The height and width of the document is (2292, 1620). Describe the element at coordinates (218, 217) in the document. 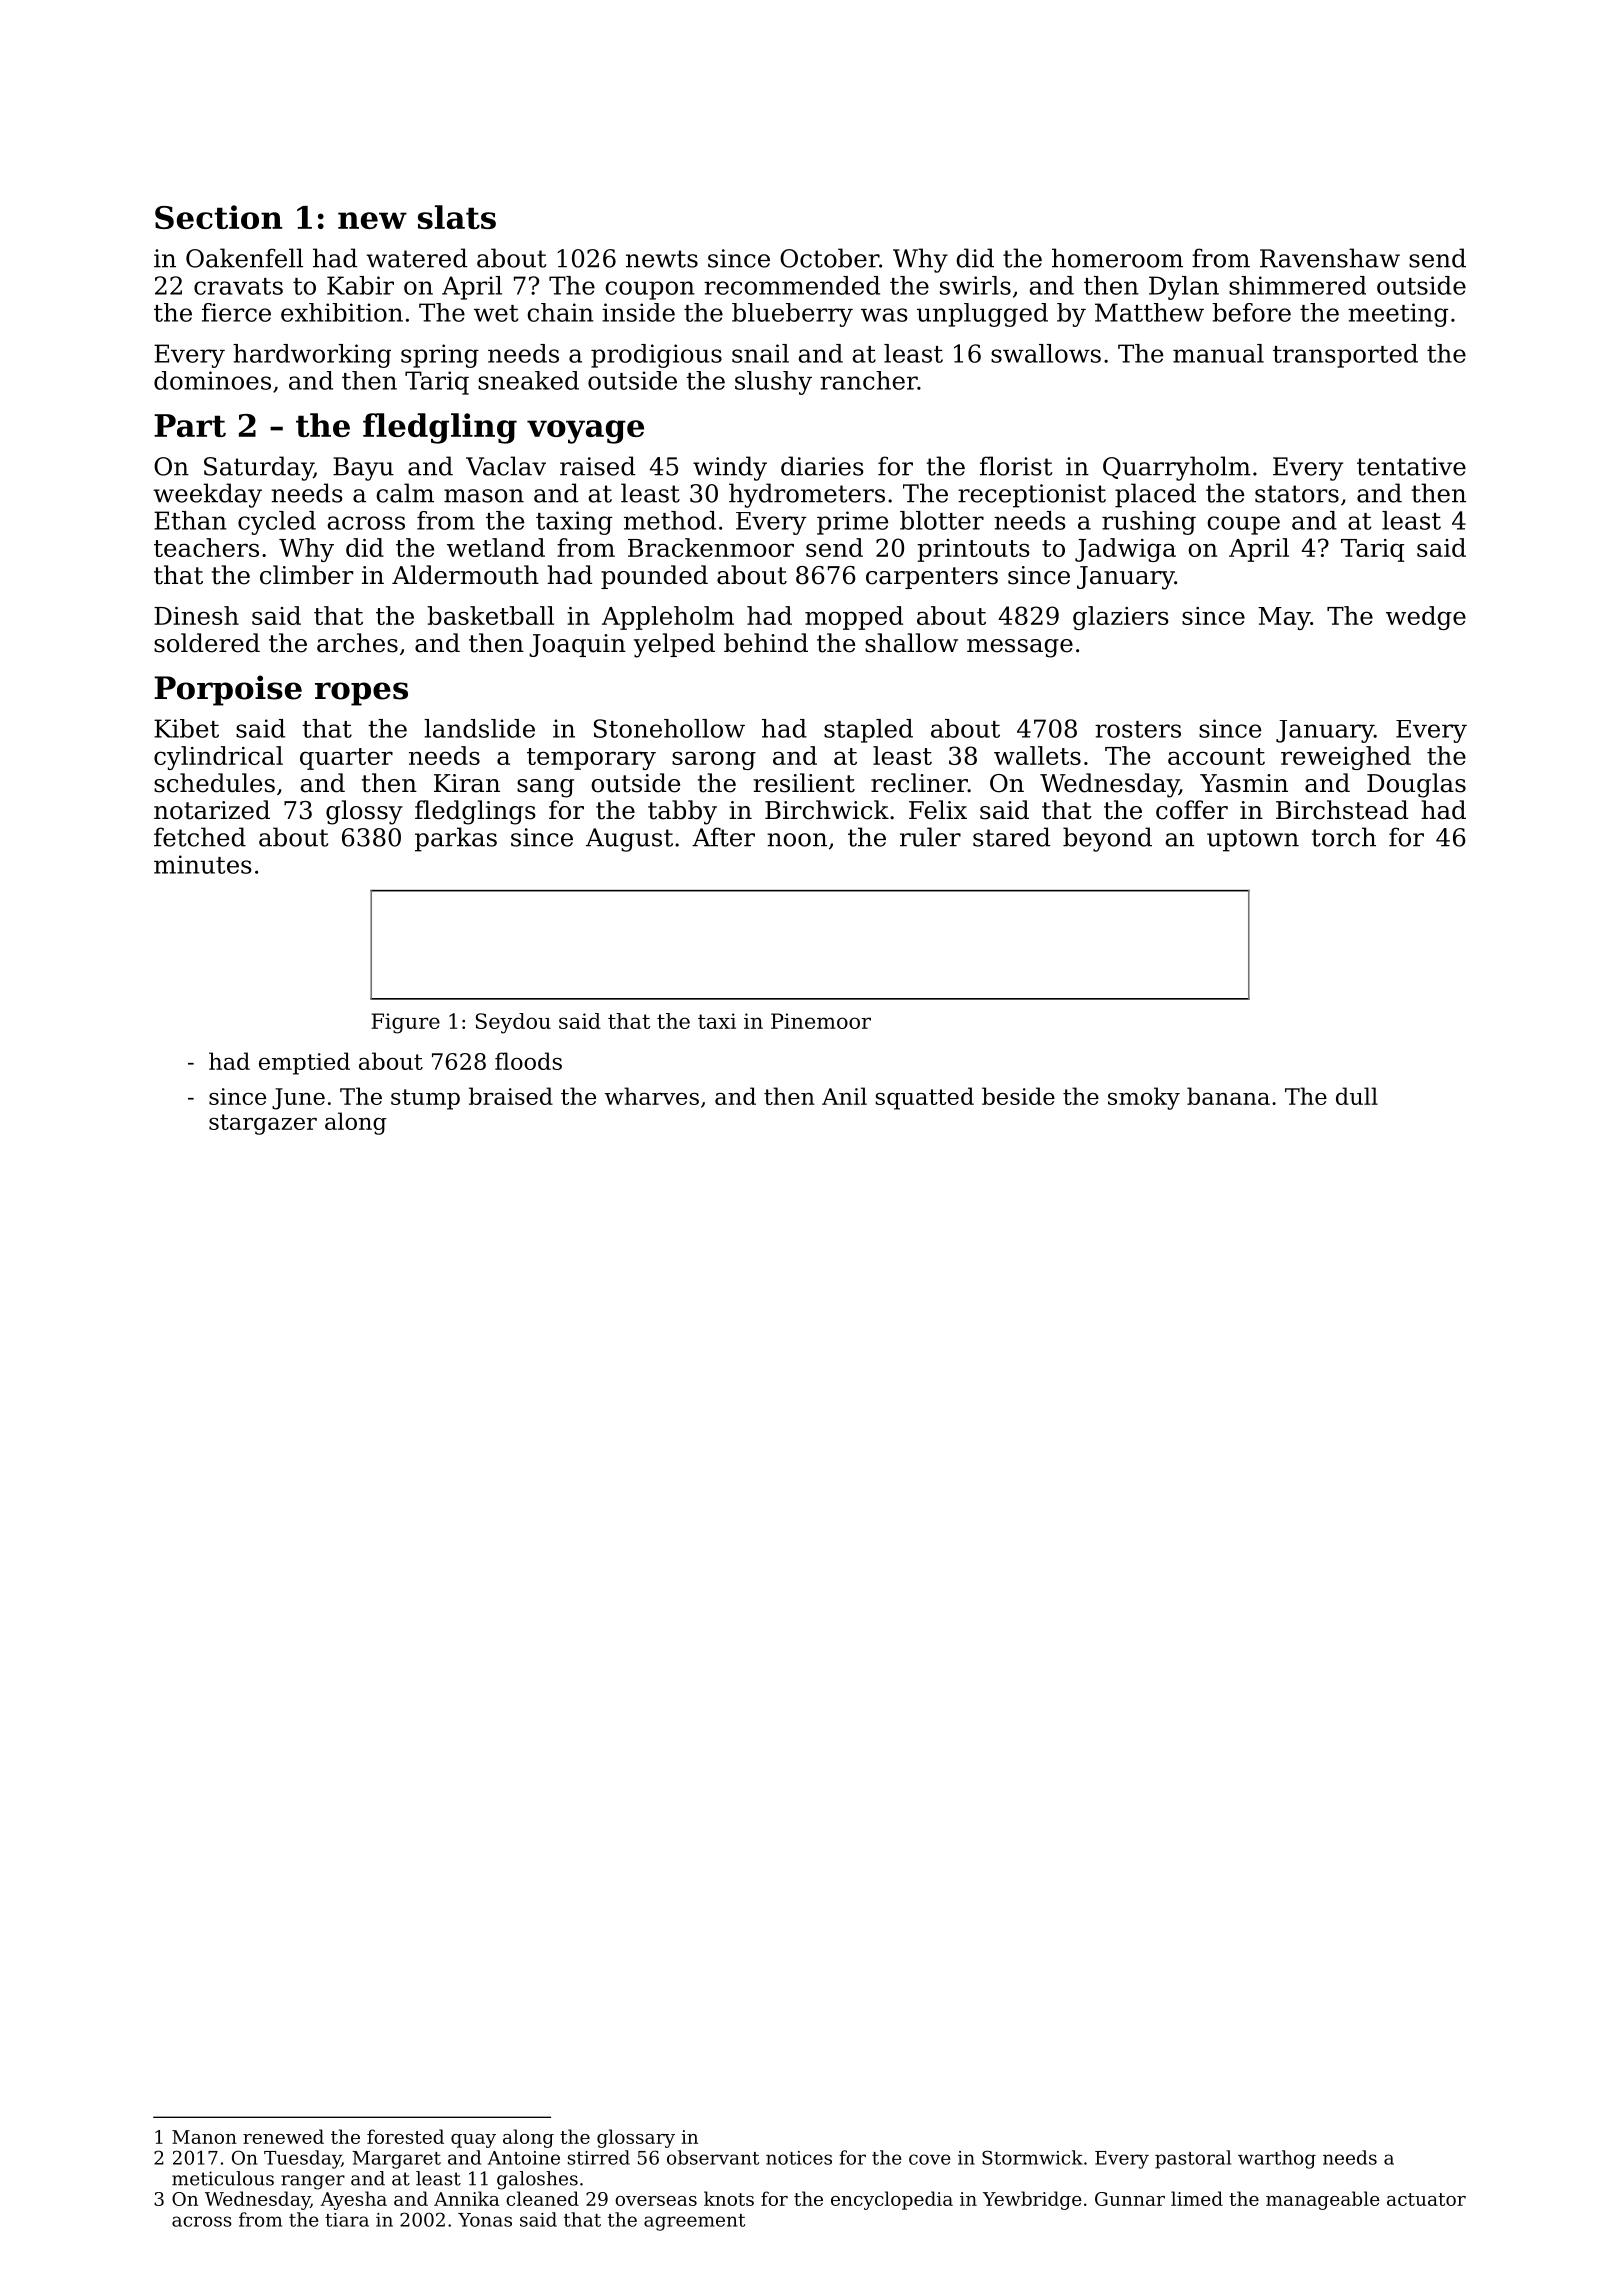

I see `Section` at that location.
